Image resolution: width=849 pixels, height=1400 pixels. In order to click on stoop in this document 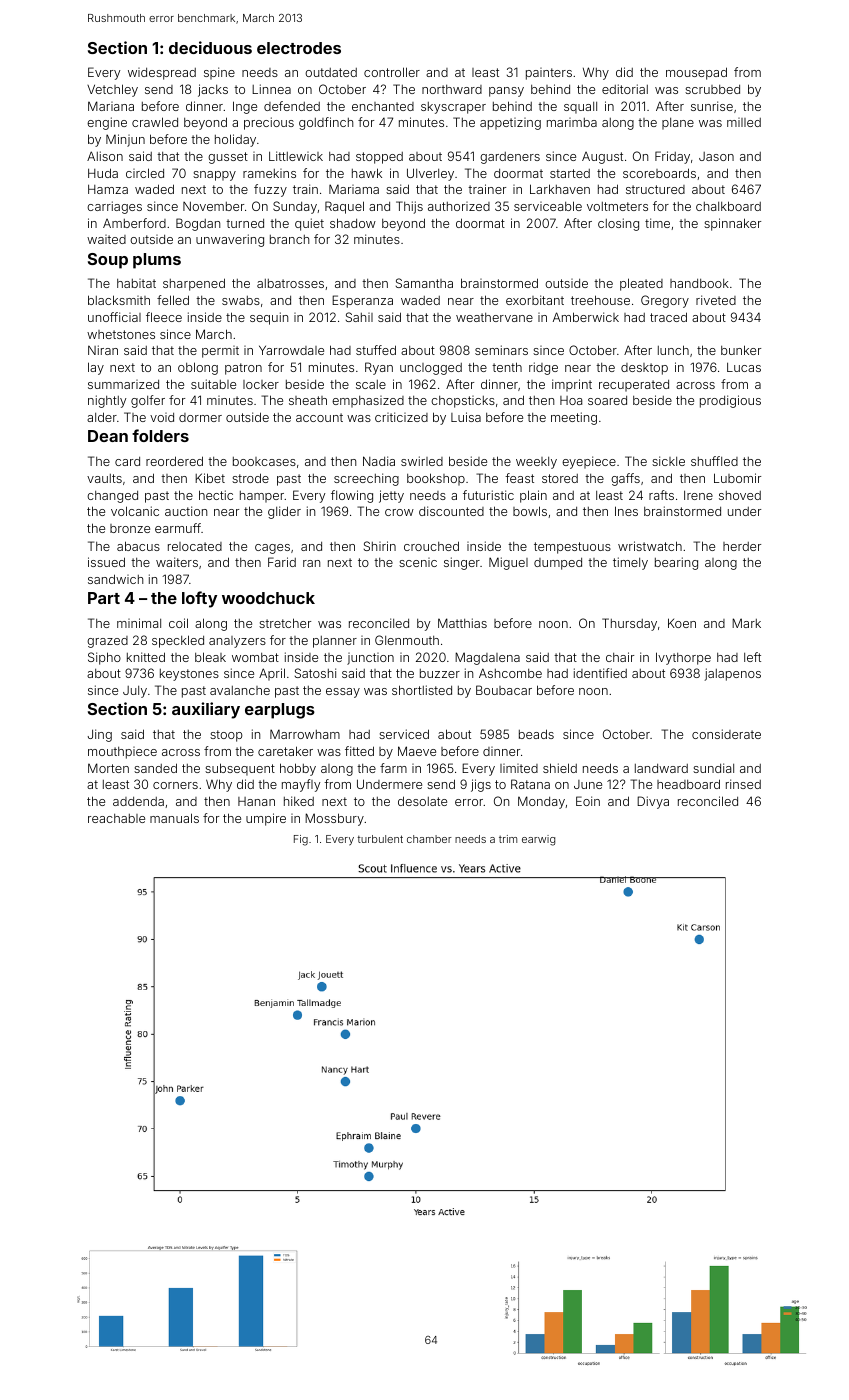, I will do `click(226, 736)`.
